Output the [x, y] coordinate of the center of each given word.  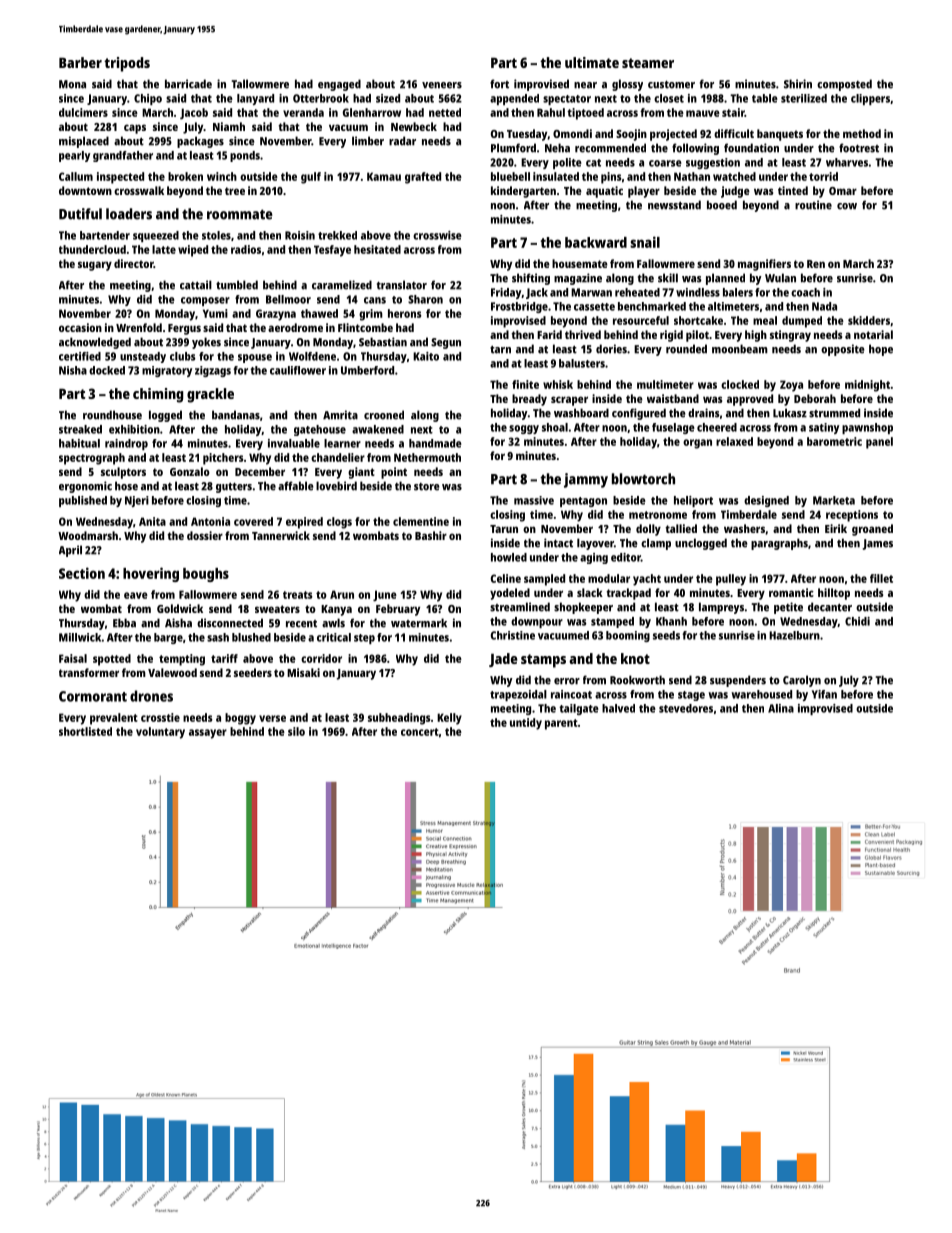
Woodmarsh [88, 535]
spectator [567, 100]
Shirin [798, 84]
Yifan [824, 694]
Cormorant [93, 696]
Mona [72, 84]
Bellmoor [288, 299]
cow [847, 206]
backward [596, 242]
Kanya [336, 610]
